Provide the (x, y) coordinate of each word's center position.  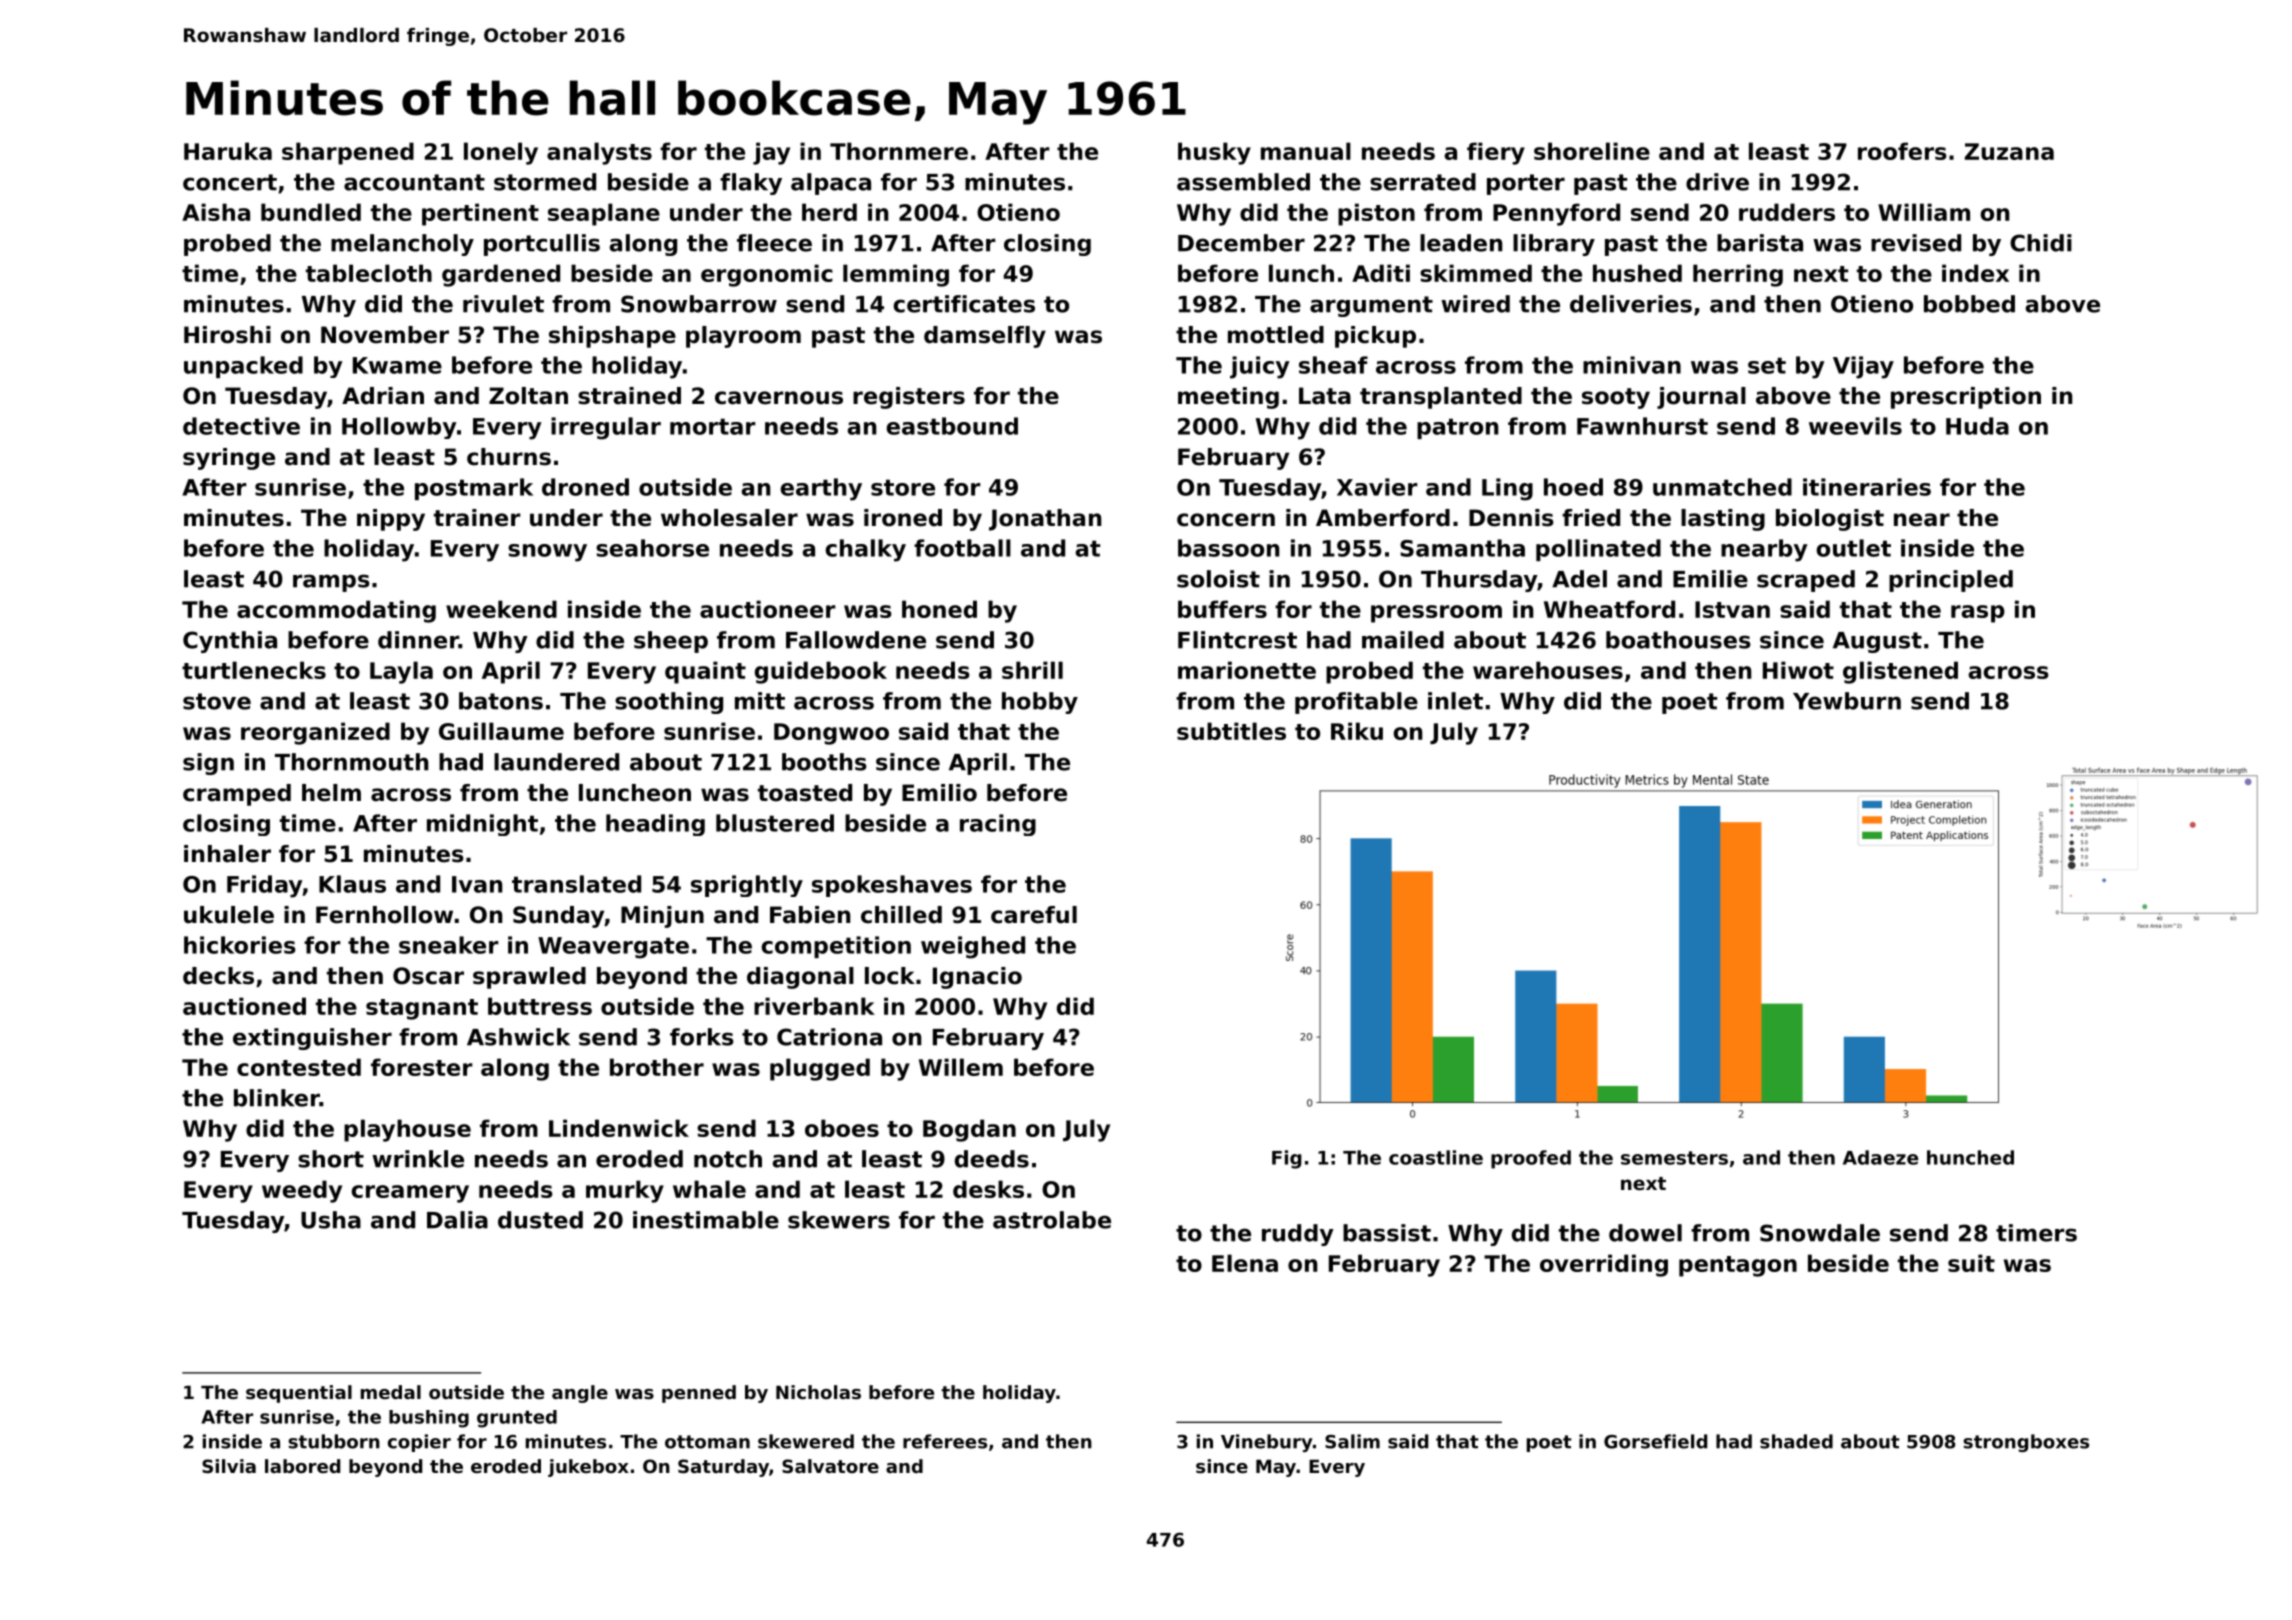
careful (1034, 915)
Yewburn (1847, 701)
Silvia (229, 1466)
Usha (331, 1220)
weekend (501, 609)
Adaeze (1880, 1157)
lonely (501, 153)
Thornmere (899, 151)
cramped (237, 795)
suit (1971, 1263)
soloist (1218, 579)
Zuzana (2009, 151)
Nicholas (818, 1392)
